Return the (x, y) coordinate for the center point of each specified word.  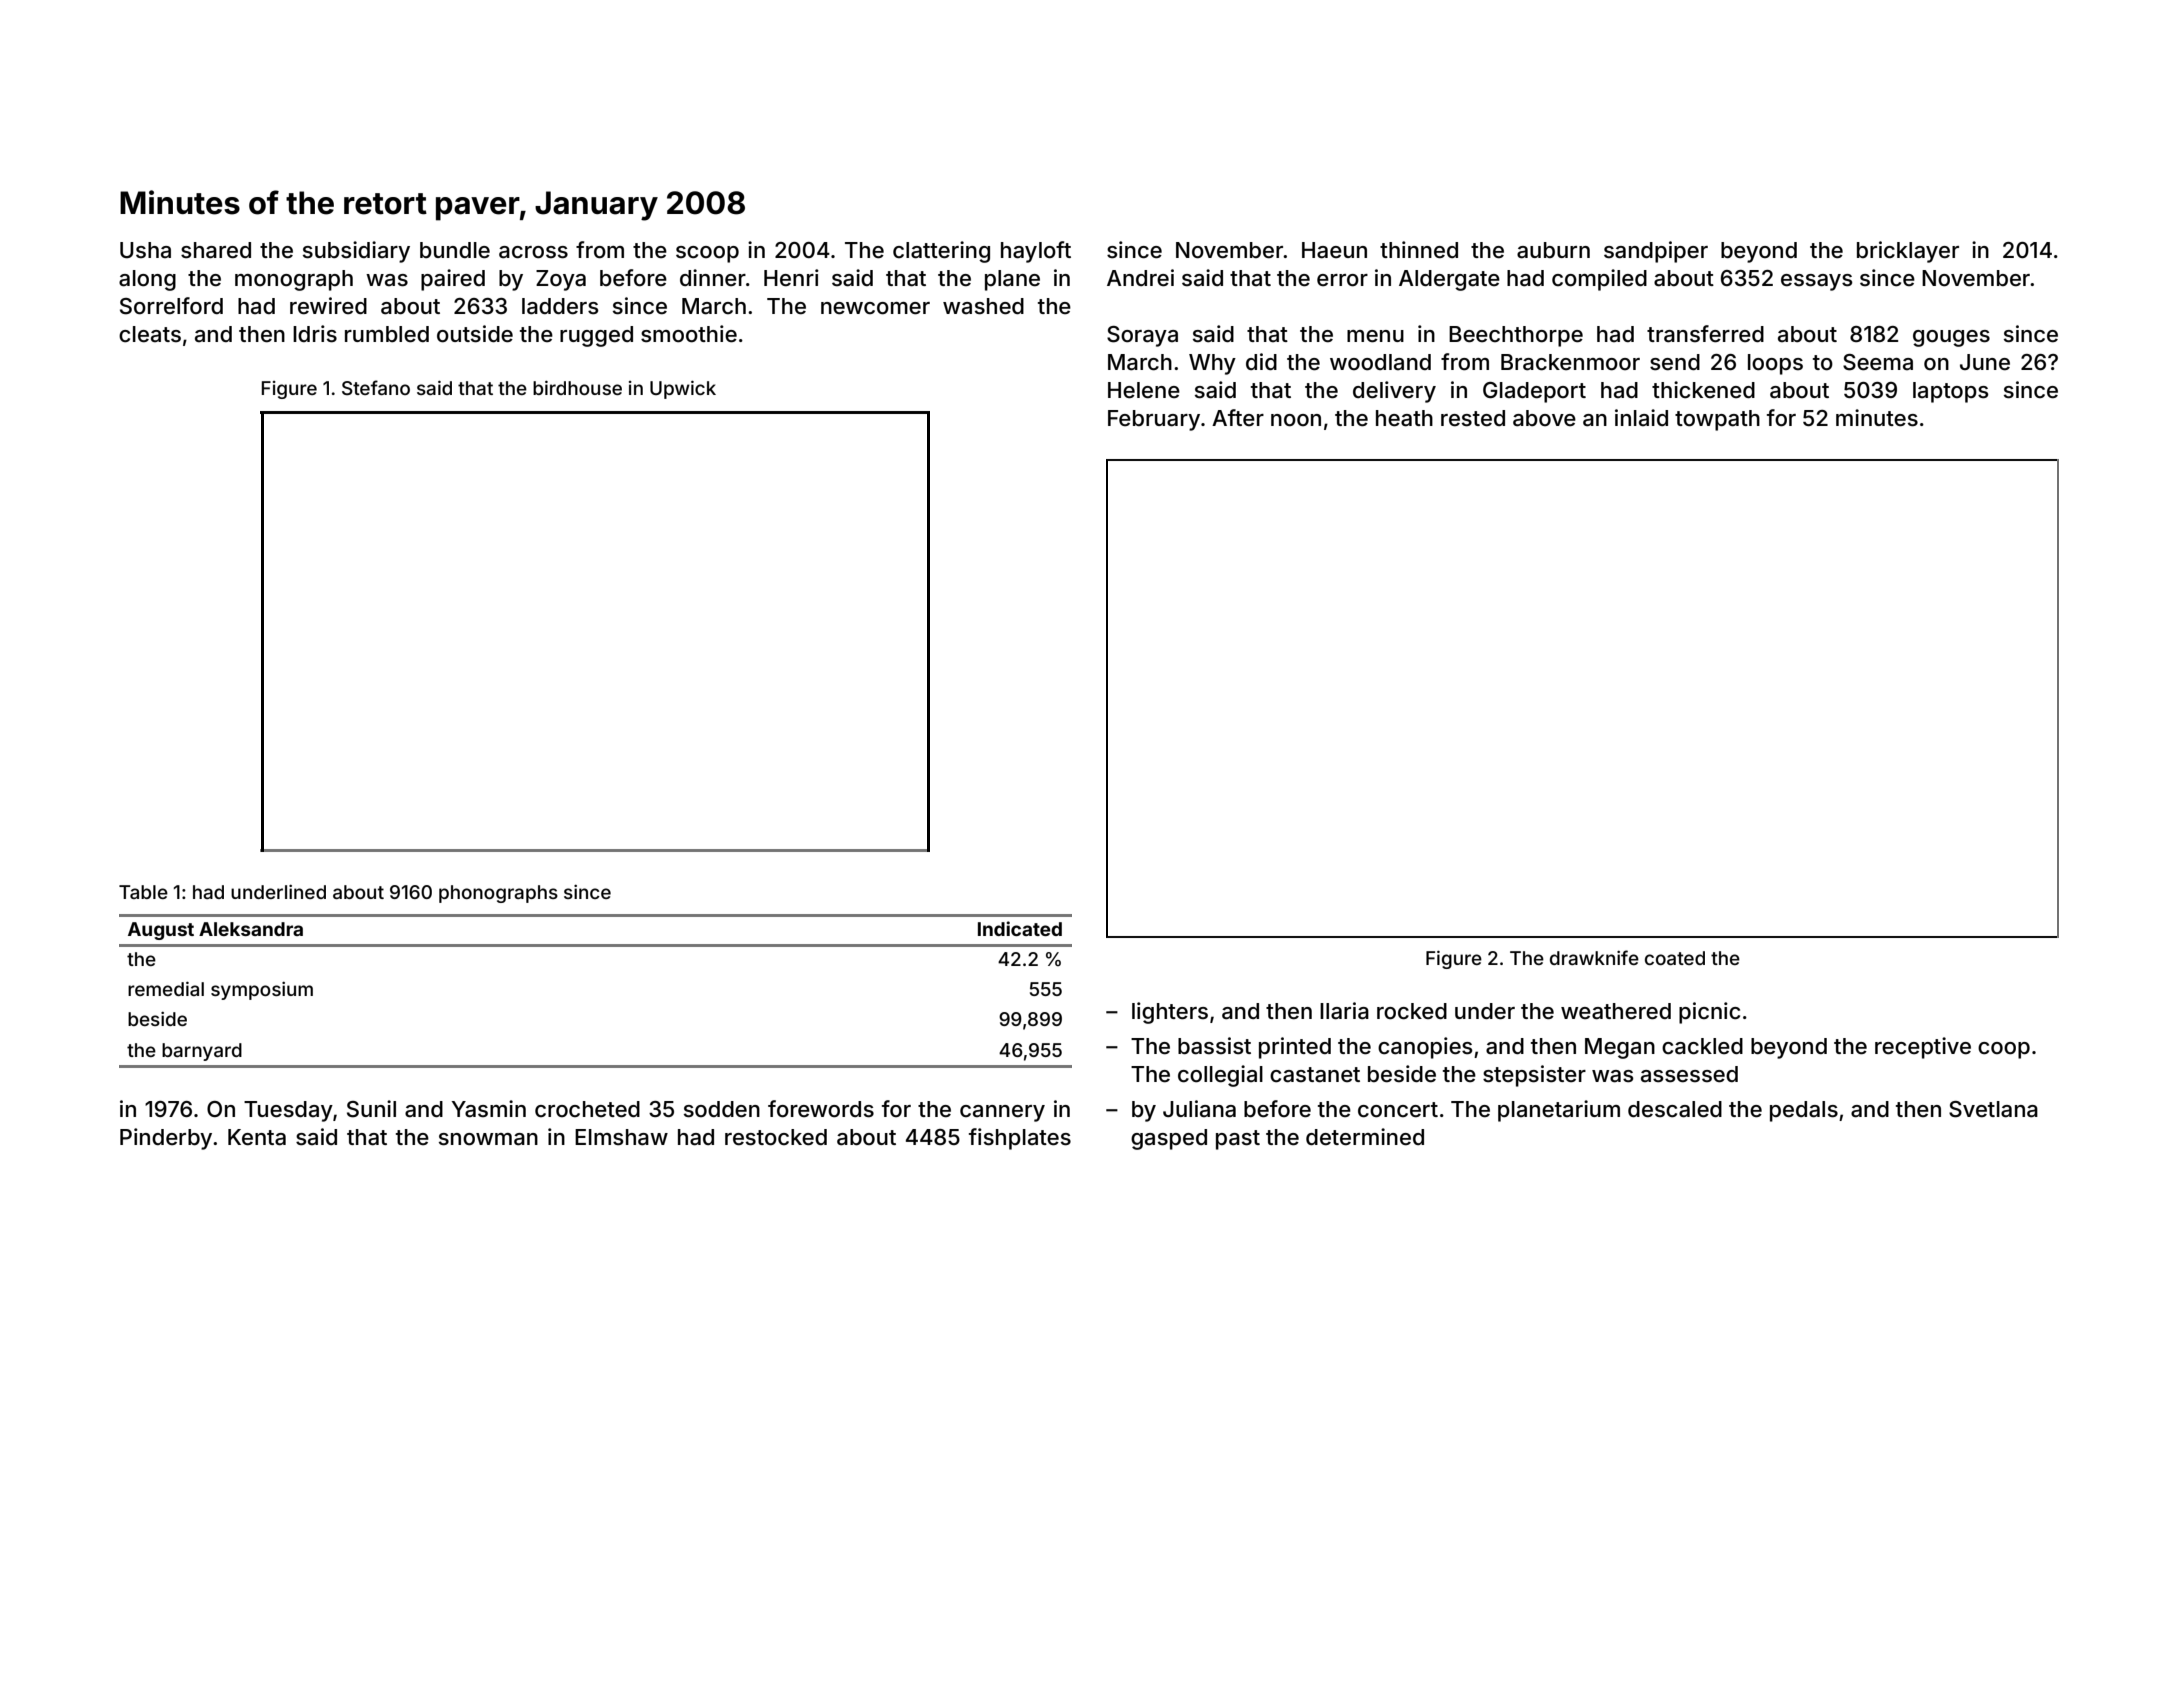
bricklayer (1908, 252)
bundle (455, 250)
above (1544, 418)
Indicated (1020, 928)
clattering (941, 252)
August (161, 931)
